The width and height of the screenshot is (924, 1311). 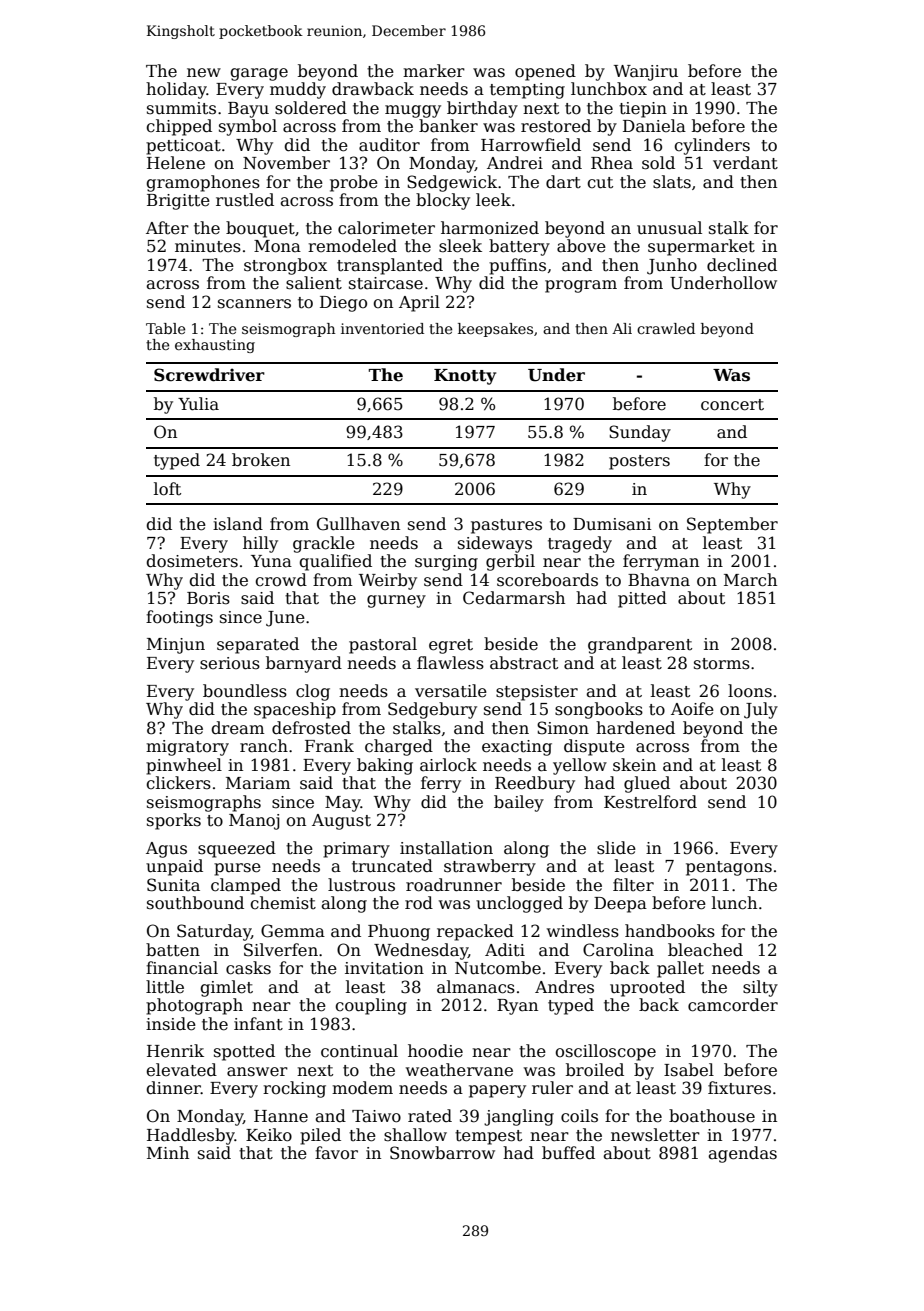 What do you see at coordinates (761, 710) in the screenshot?
I see `July` at bounding box center [761, 710].
